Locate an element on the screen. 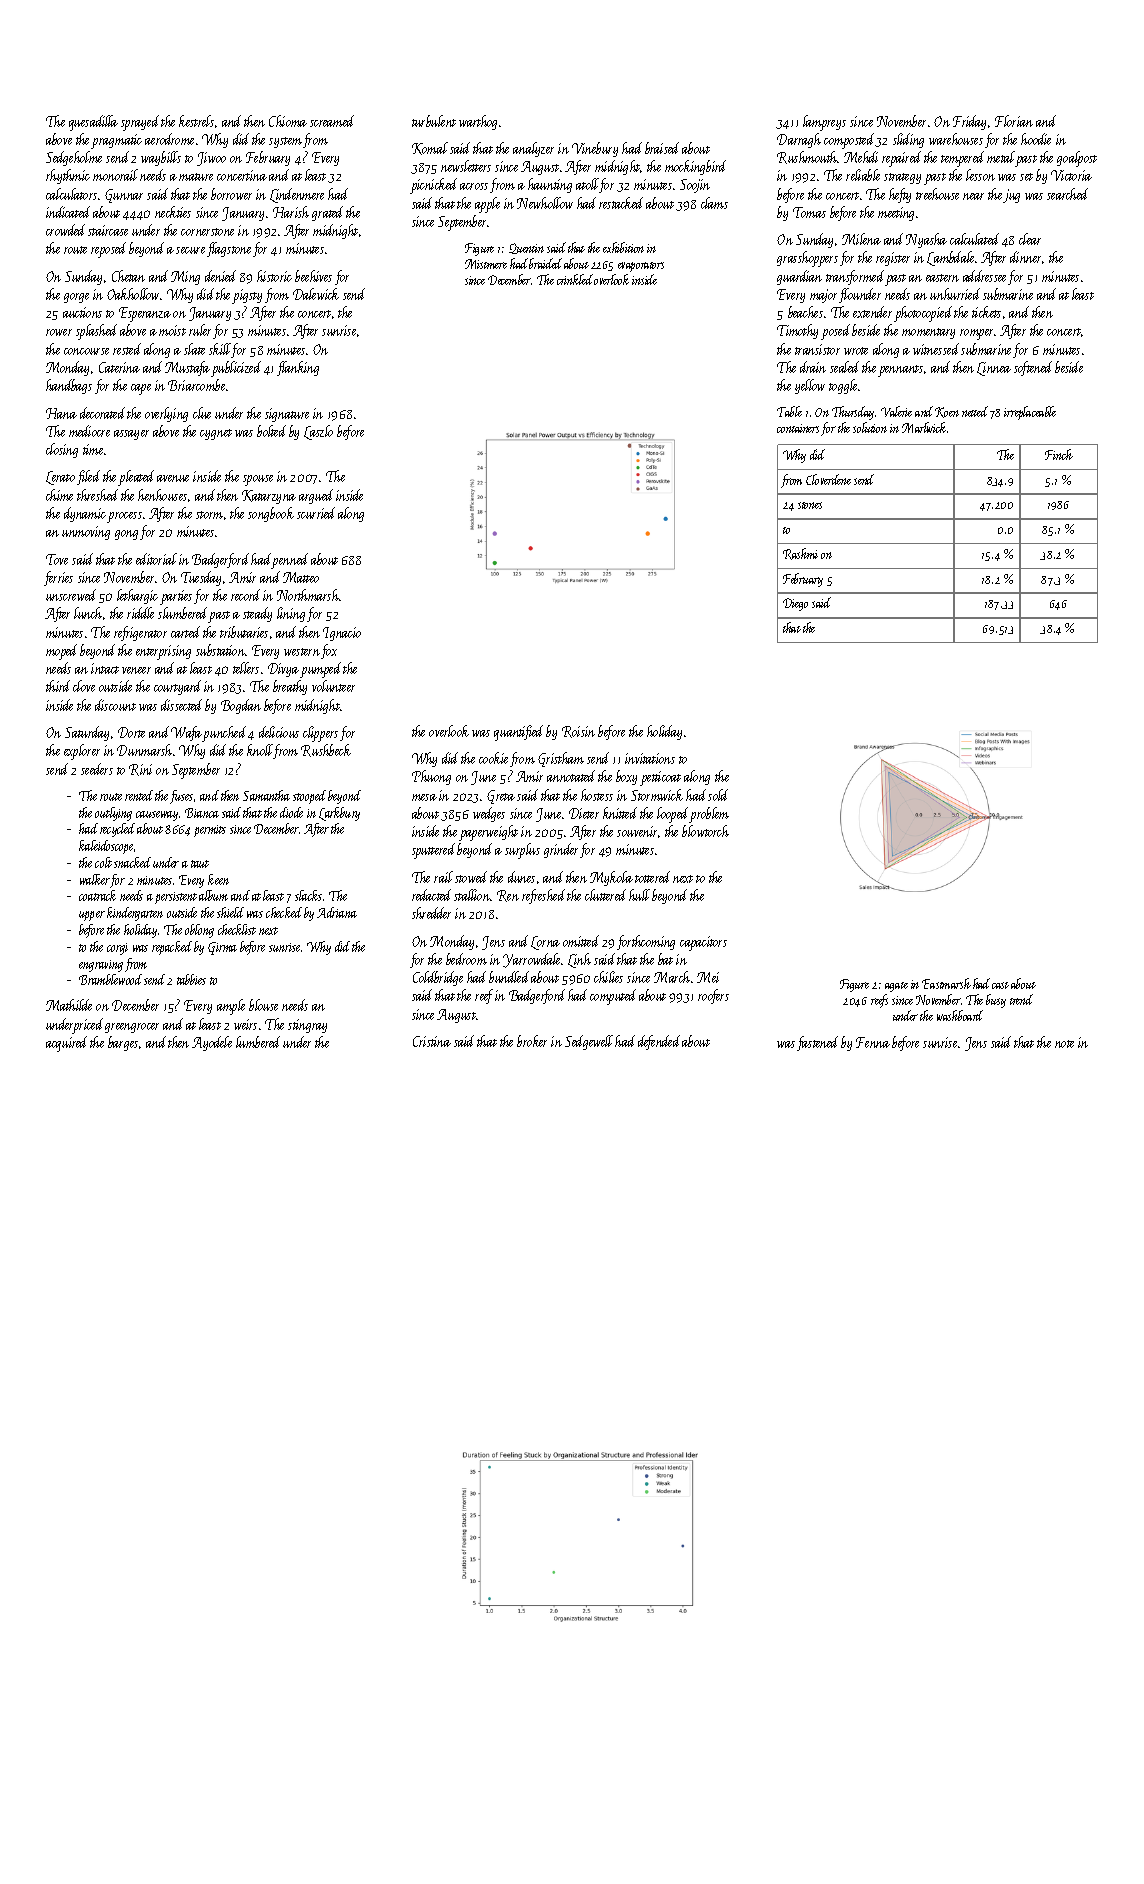  crinkled is located at coordinates (575, 279).
